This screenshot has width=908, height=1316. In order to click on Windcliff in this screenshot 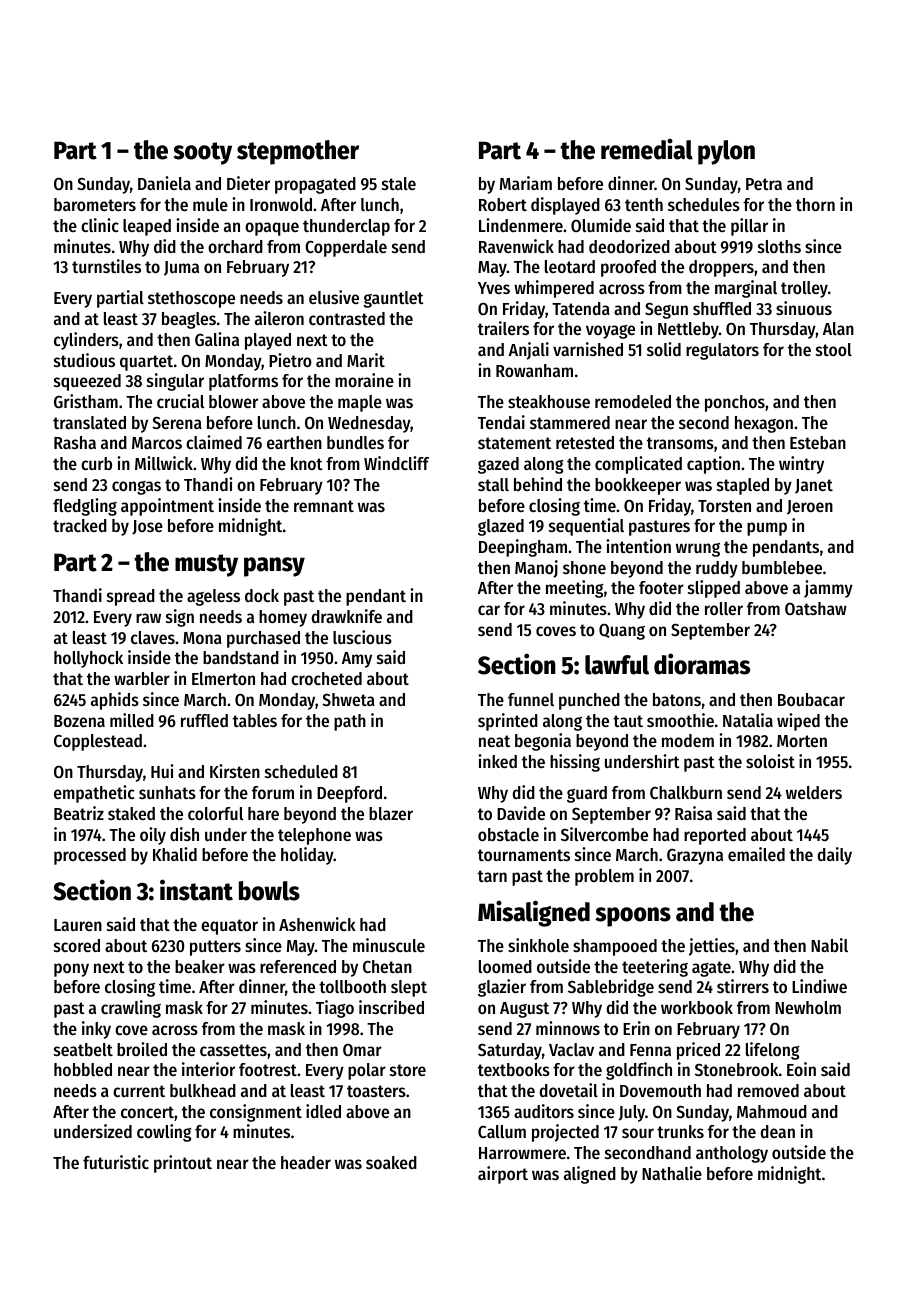, I will do `click(396, 463)`.
